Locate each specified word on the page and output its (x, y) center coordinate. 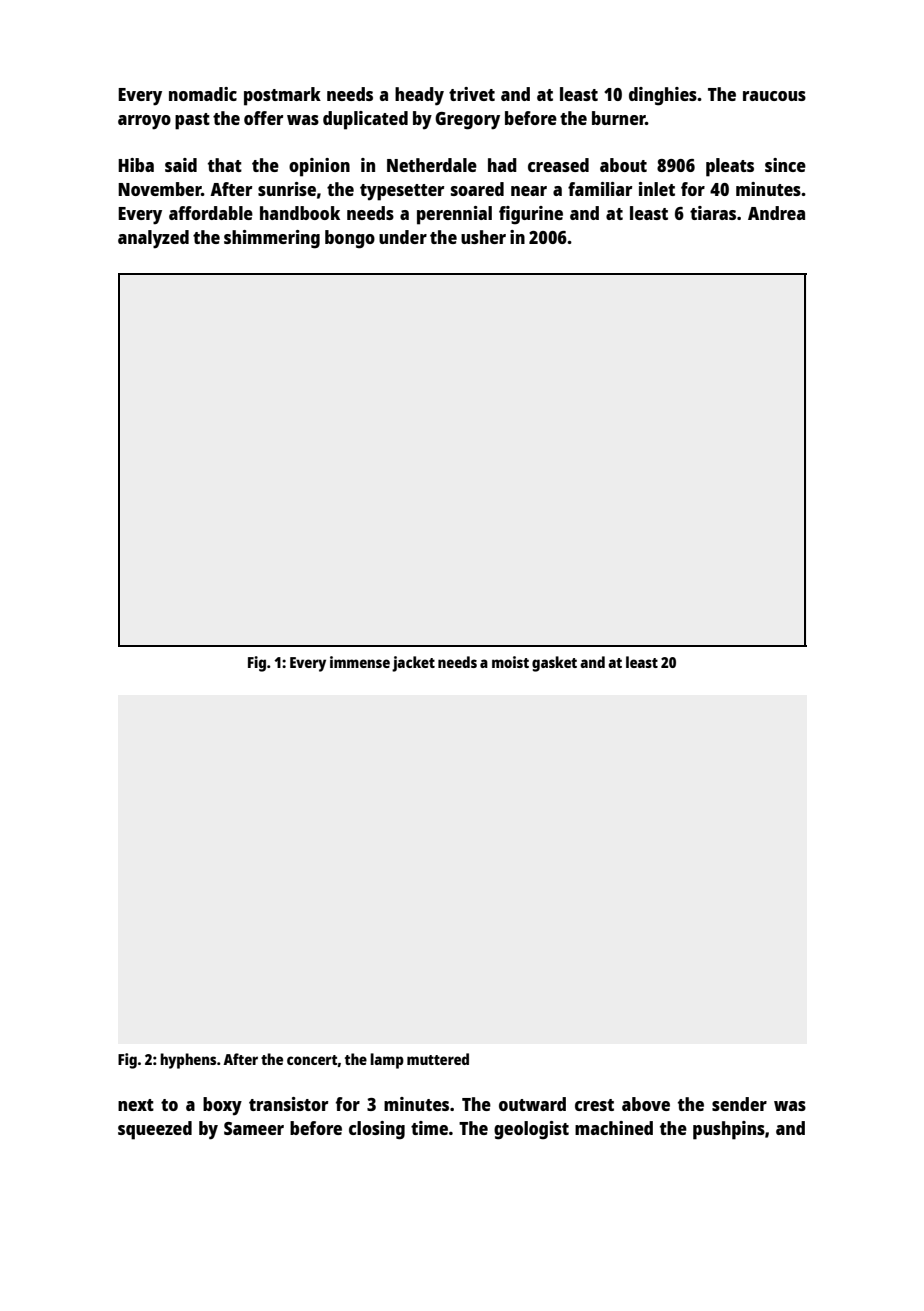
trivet (472, 94)
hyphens (188, 1061)
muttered (438, 1059)
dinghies (663, 96)
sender (739, 1104)
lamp (387, 1061)
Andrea (776, 213)
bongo (350, 239)
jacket (413, 664)
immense (360, 662)
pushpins (729, 1130)
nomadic (203, 94)
